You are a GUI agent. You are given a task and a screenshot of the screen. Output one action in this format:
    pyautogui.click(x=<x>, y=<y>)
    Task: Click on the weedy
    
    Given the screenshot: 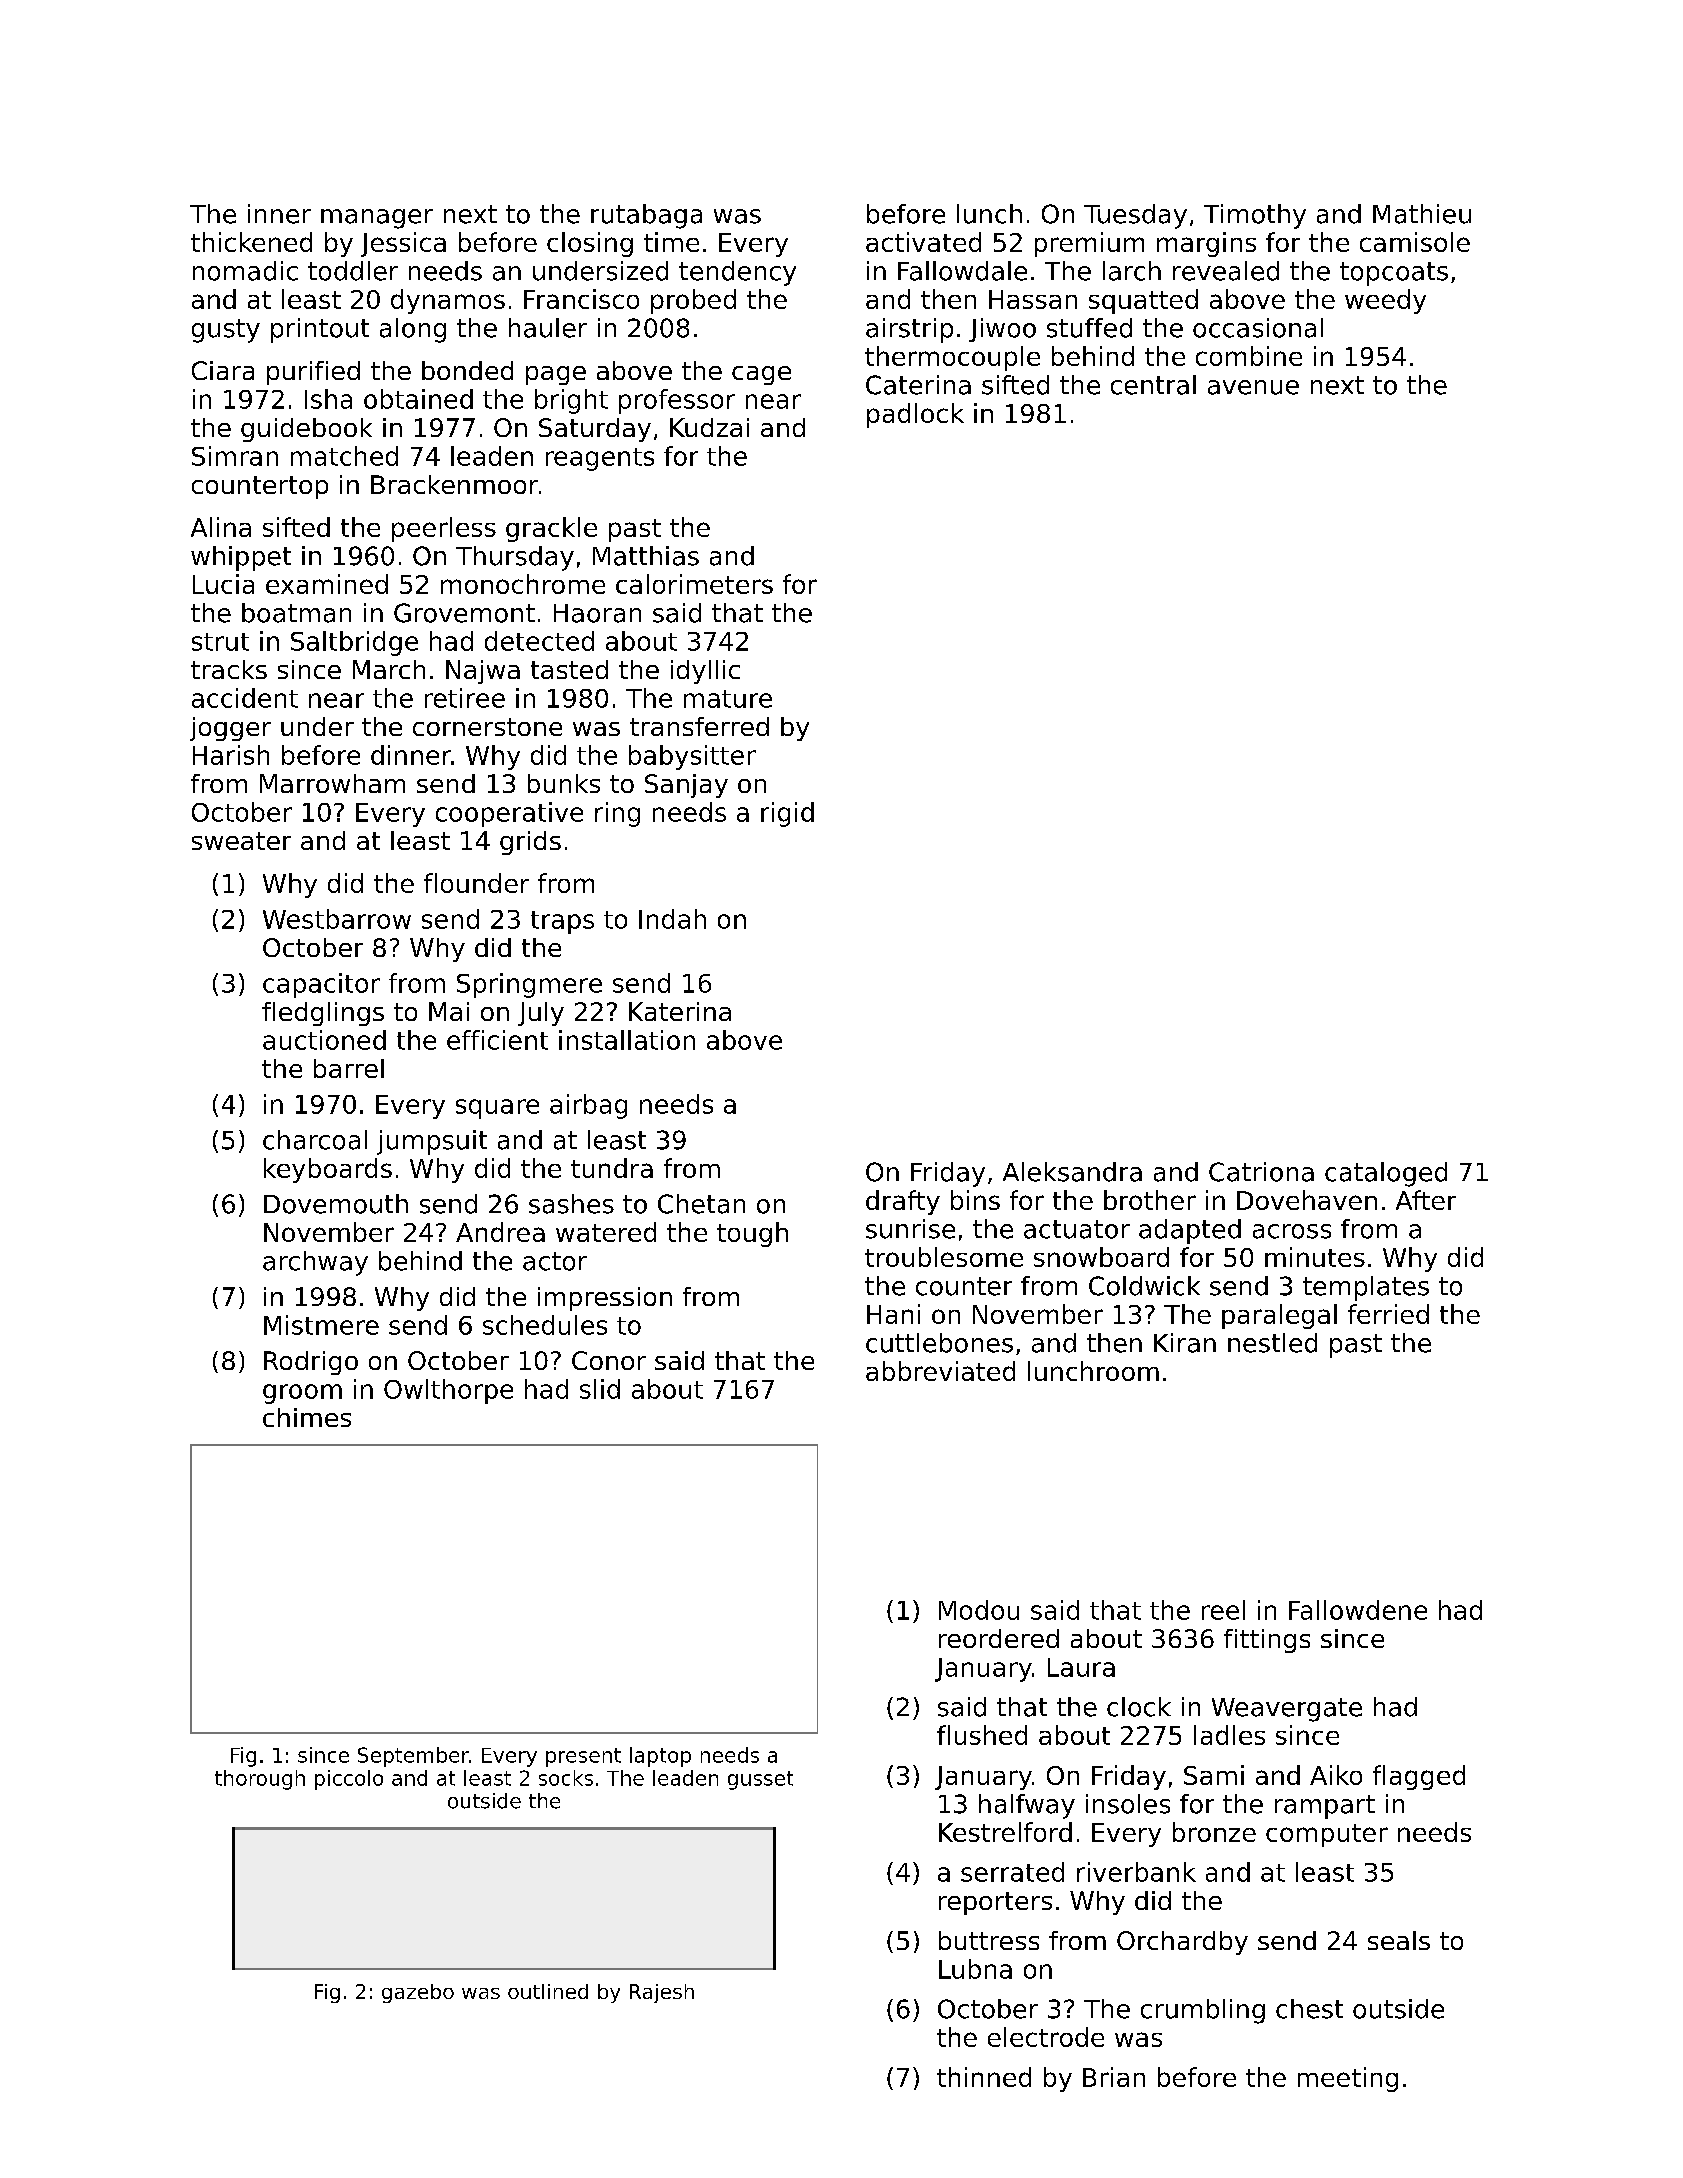 What is the action you would take?
    pyautogui.click(x=1385, y=301)
